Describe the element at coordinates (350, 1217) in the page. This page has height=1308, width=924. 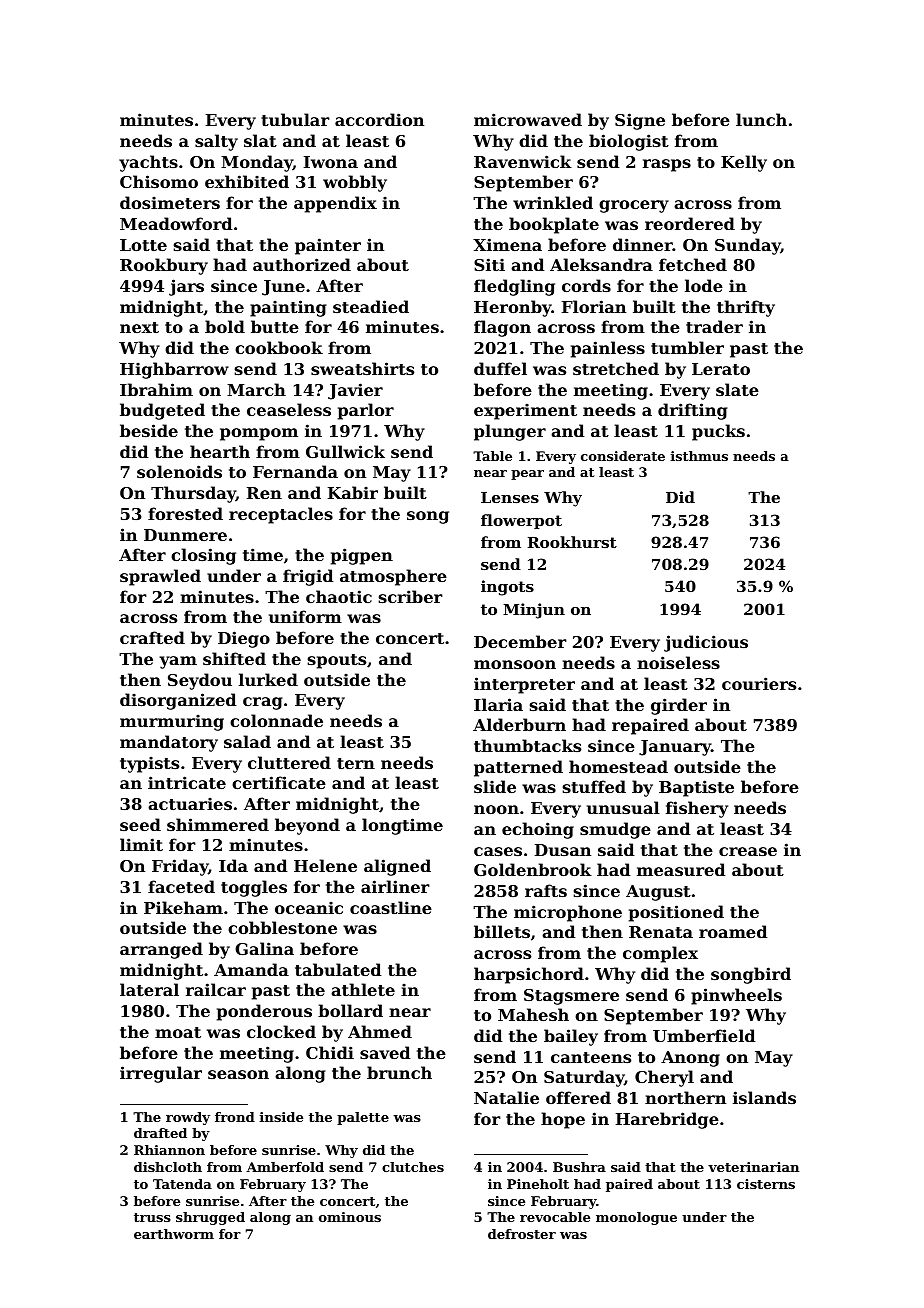
I see `ominous` at that location.
